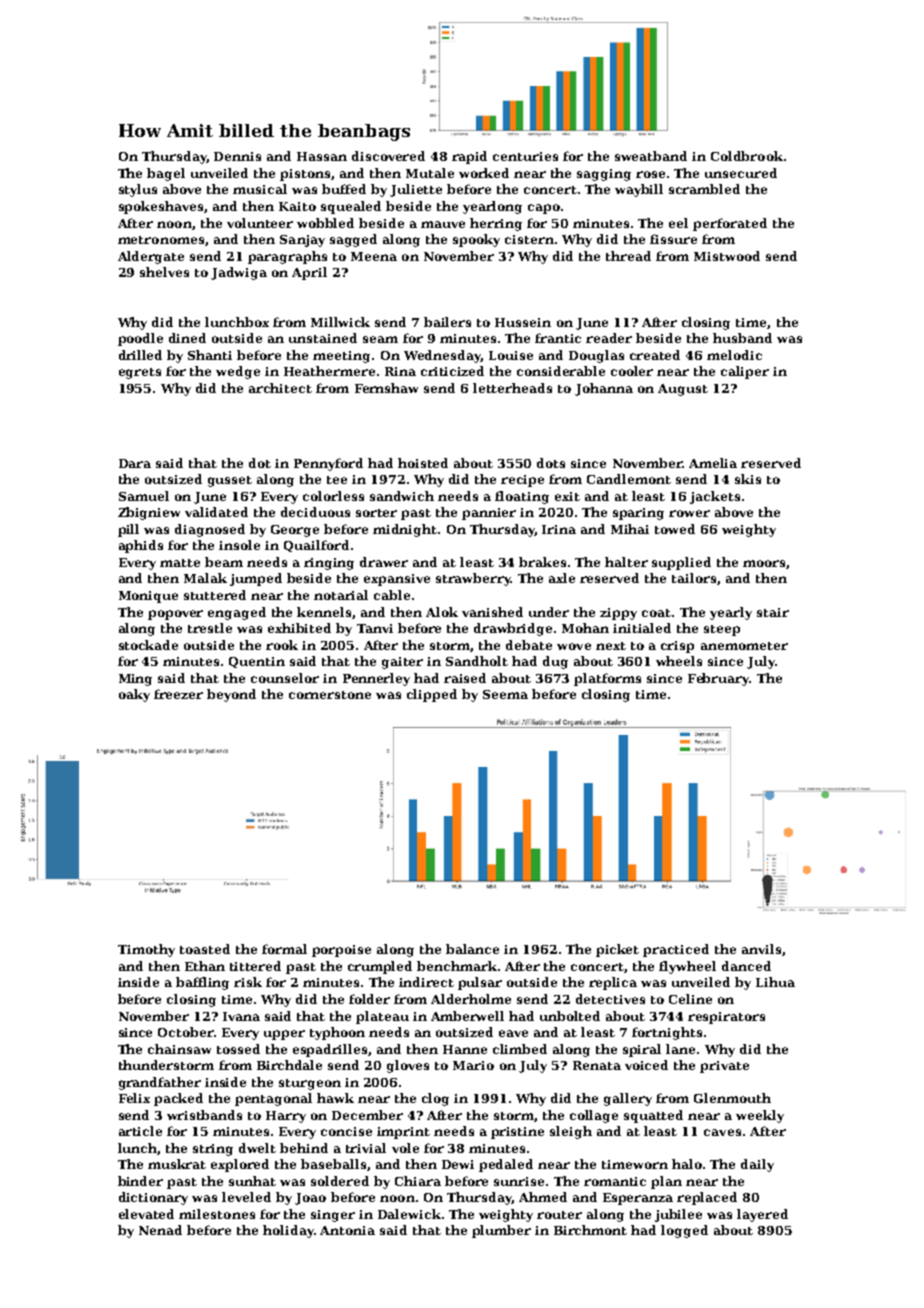 The width and height of the document is (924, 1308). I want to click on egrets, so click(140, 373).
